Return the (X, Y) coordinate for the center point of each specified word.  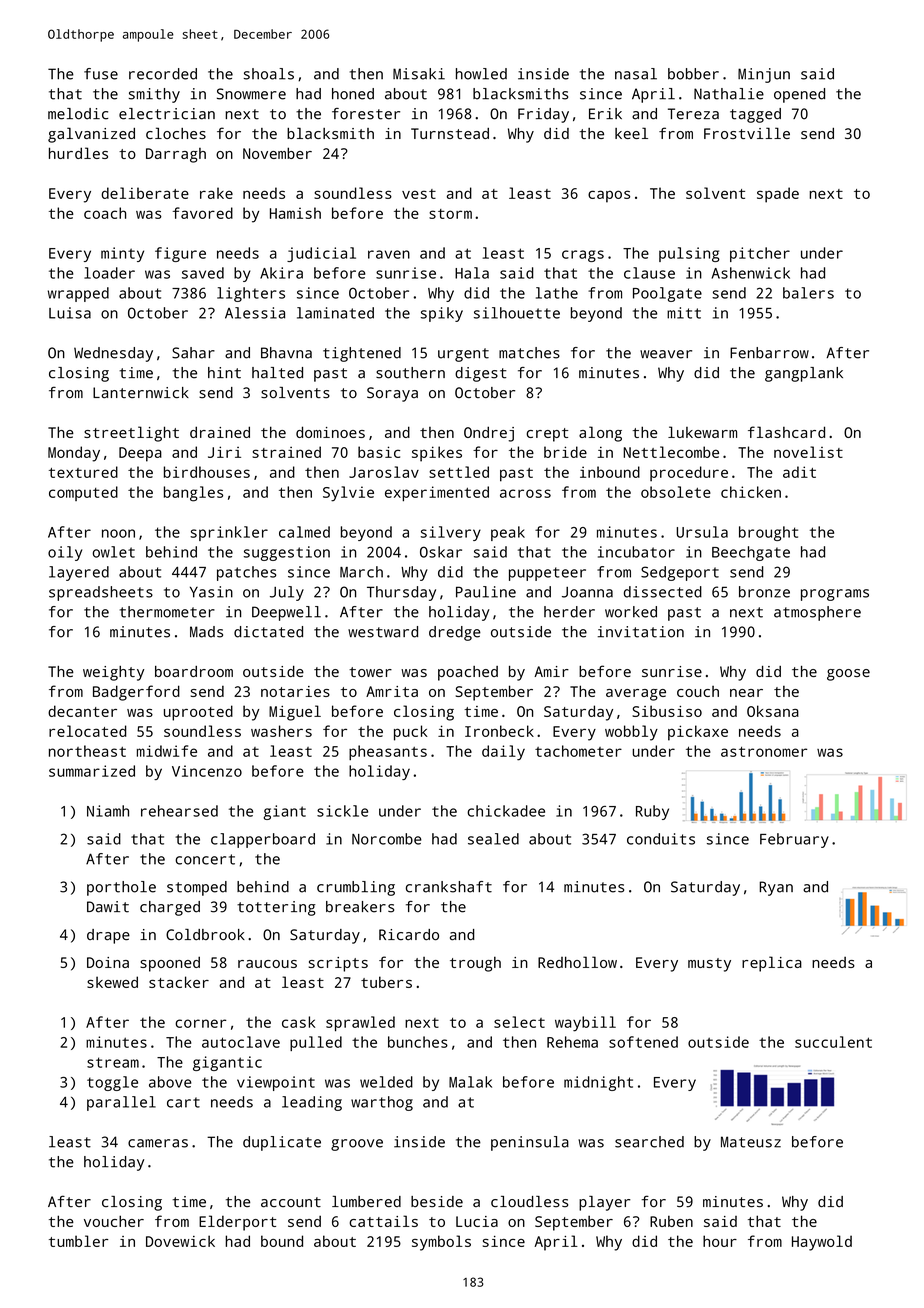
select (519, 1022)
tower (370, 672)
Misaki (419, 74)
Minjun (764, 75)
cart (183, 1102)
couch (698, 691)
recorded (163, 74)
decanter (82, 711)
